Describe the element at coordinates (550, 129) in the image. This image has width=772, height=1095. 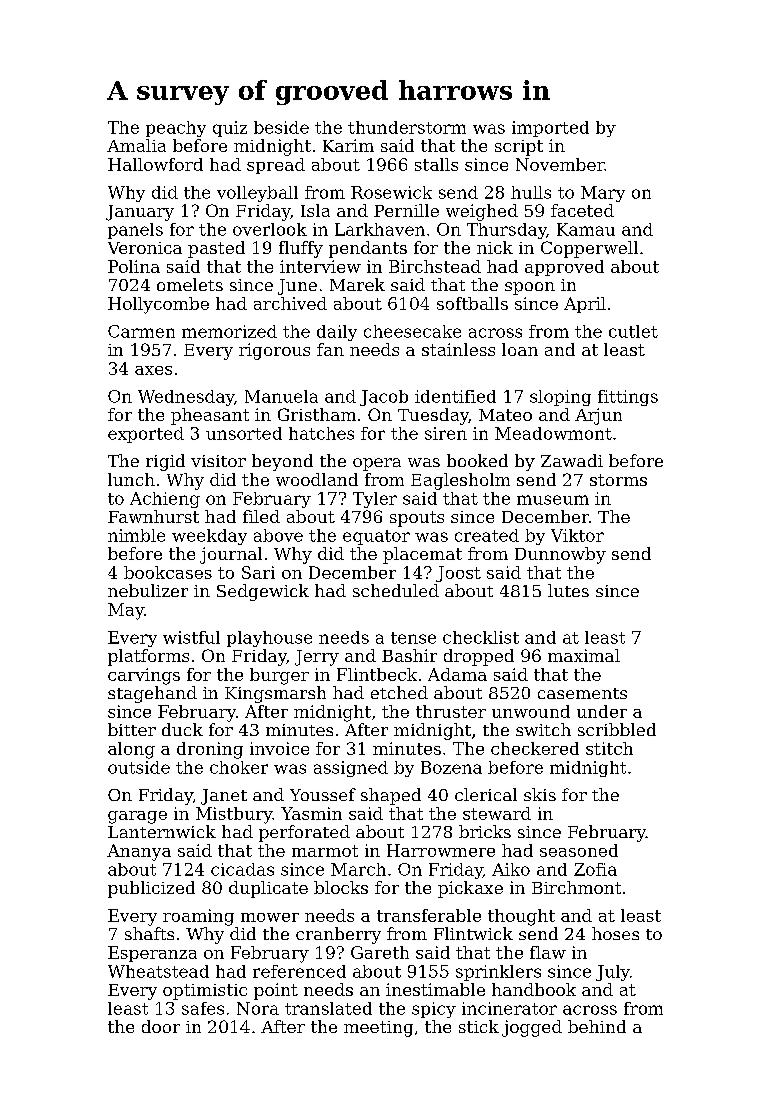
I see `imported` at that location.
